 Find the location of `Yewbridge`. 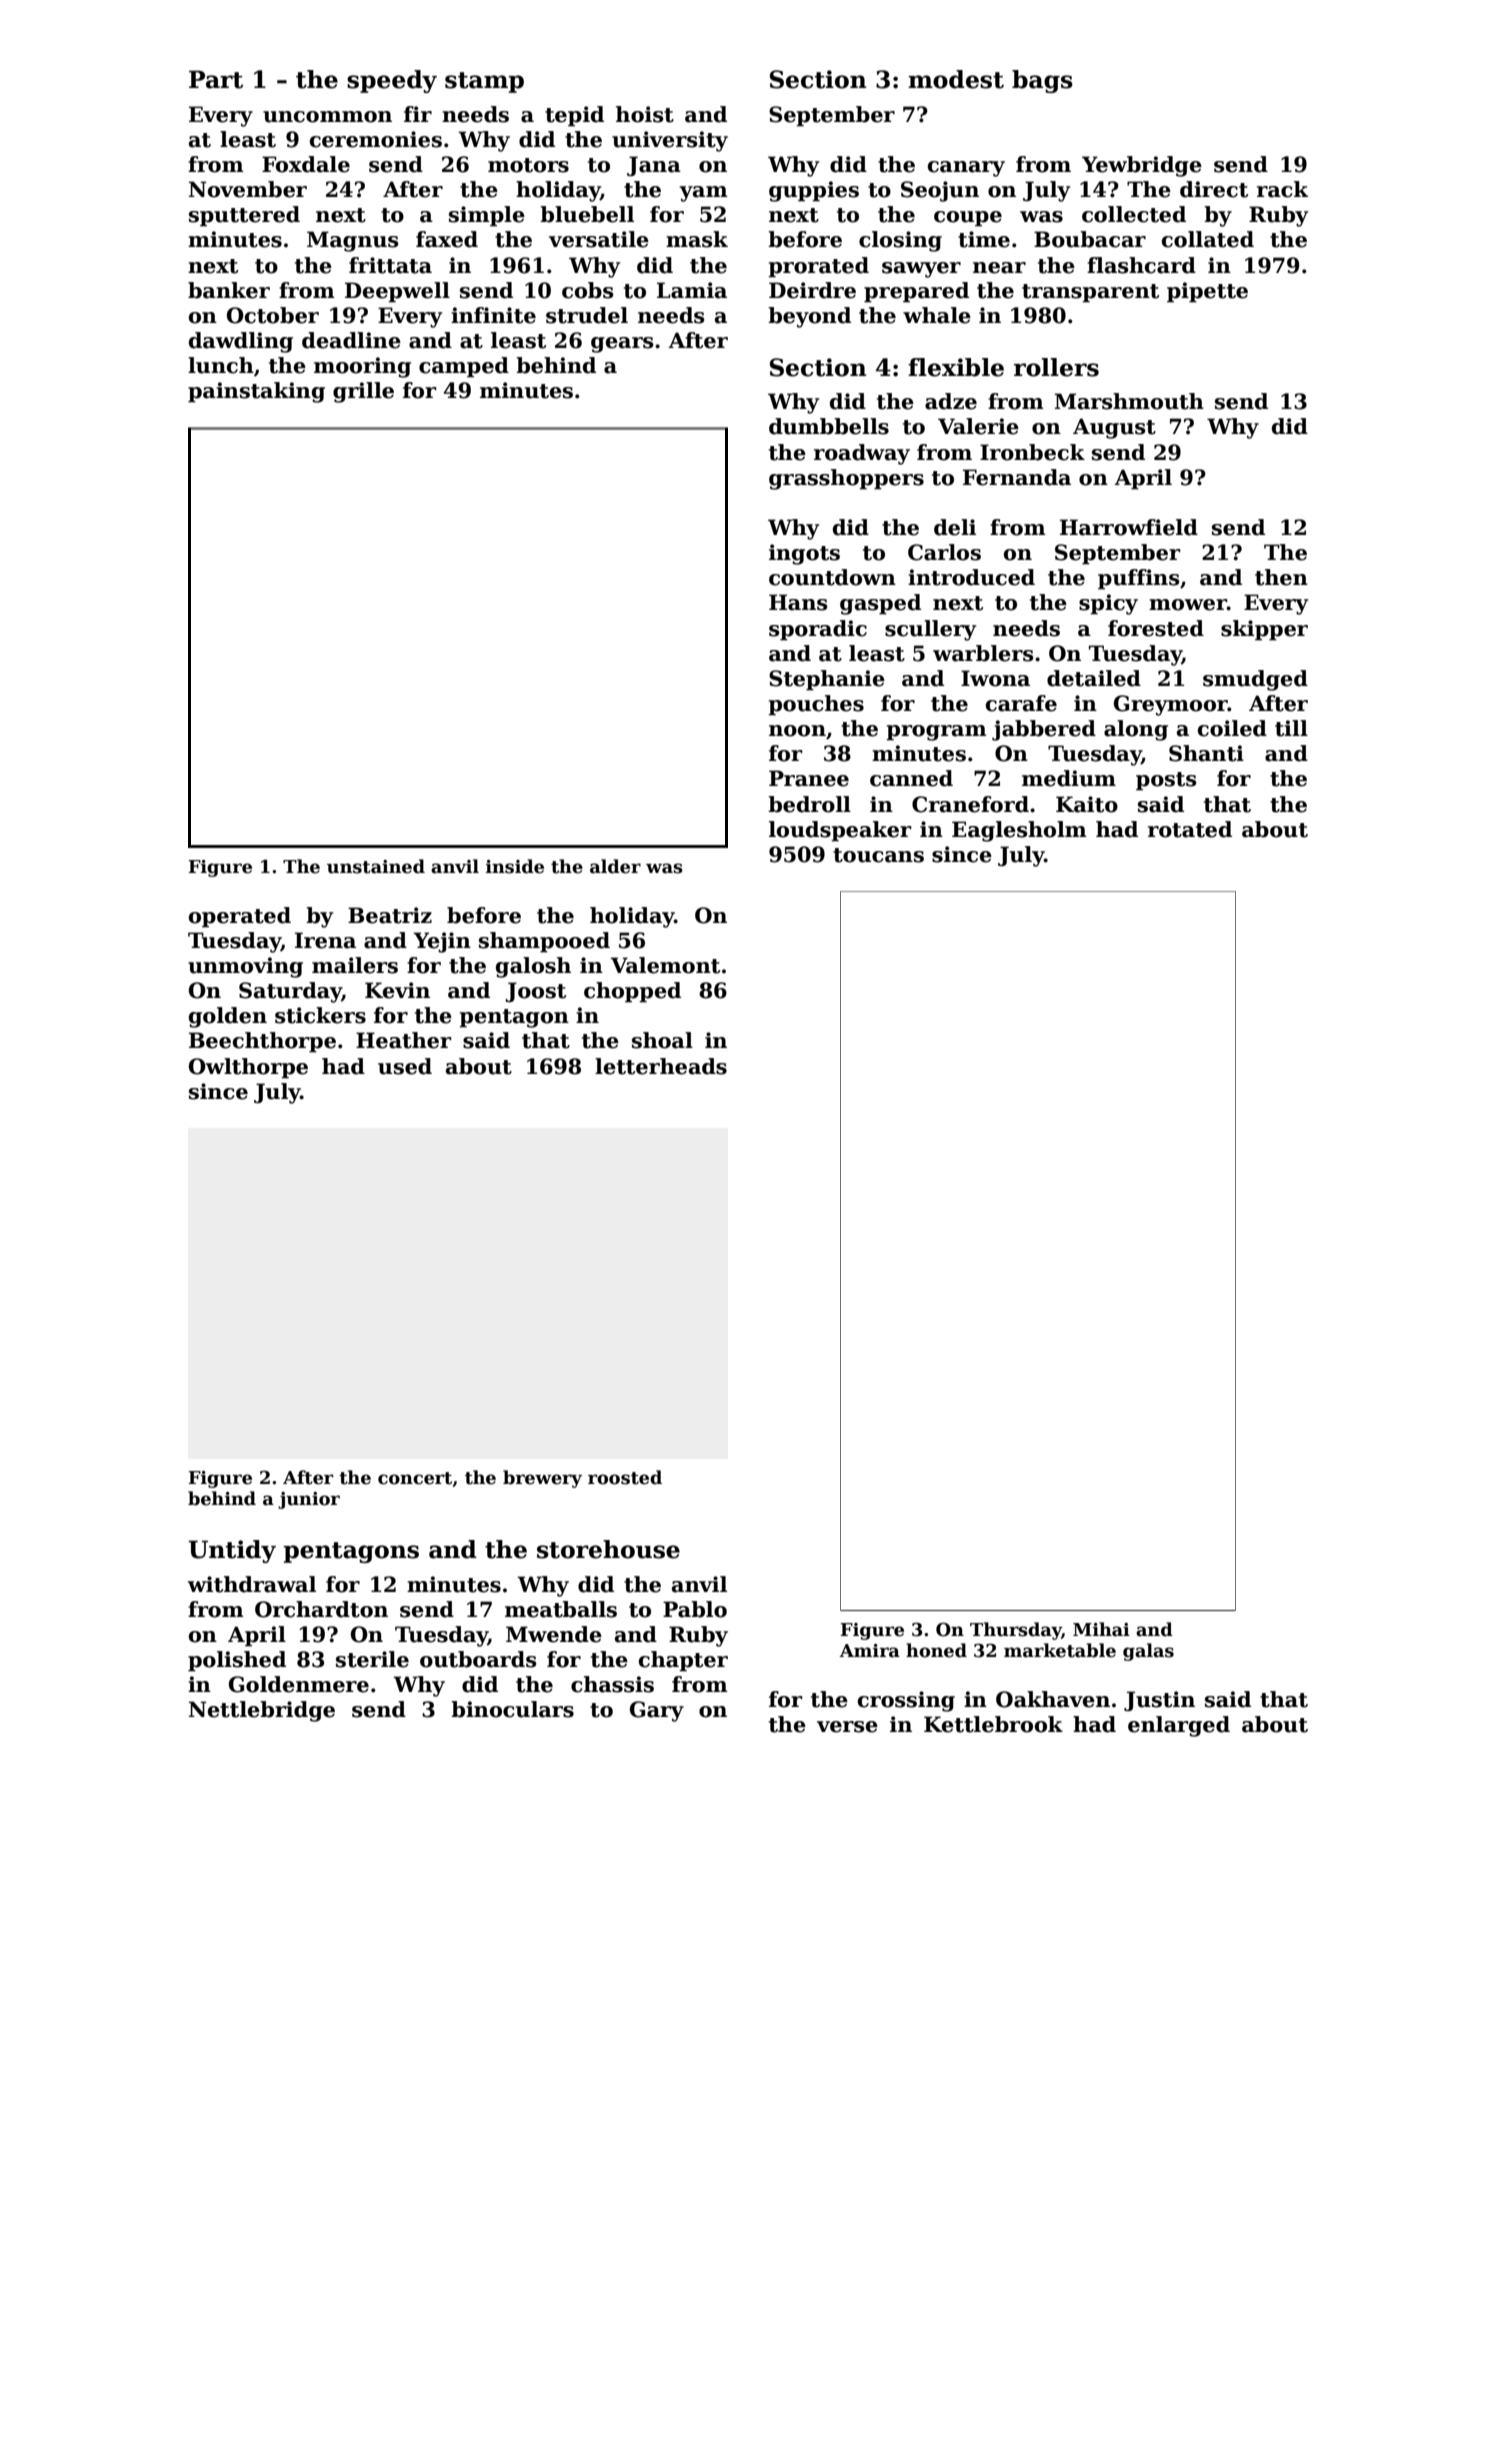

Yewbridge is located at coordinates (1142, 166).
